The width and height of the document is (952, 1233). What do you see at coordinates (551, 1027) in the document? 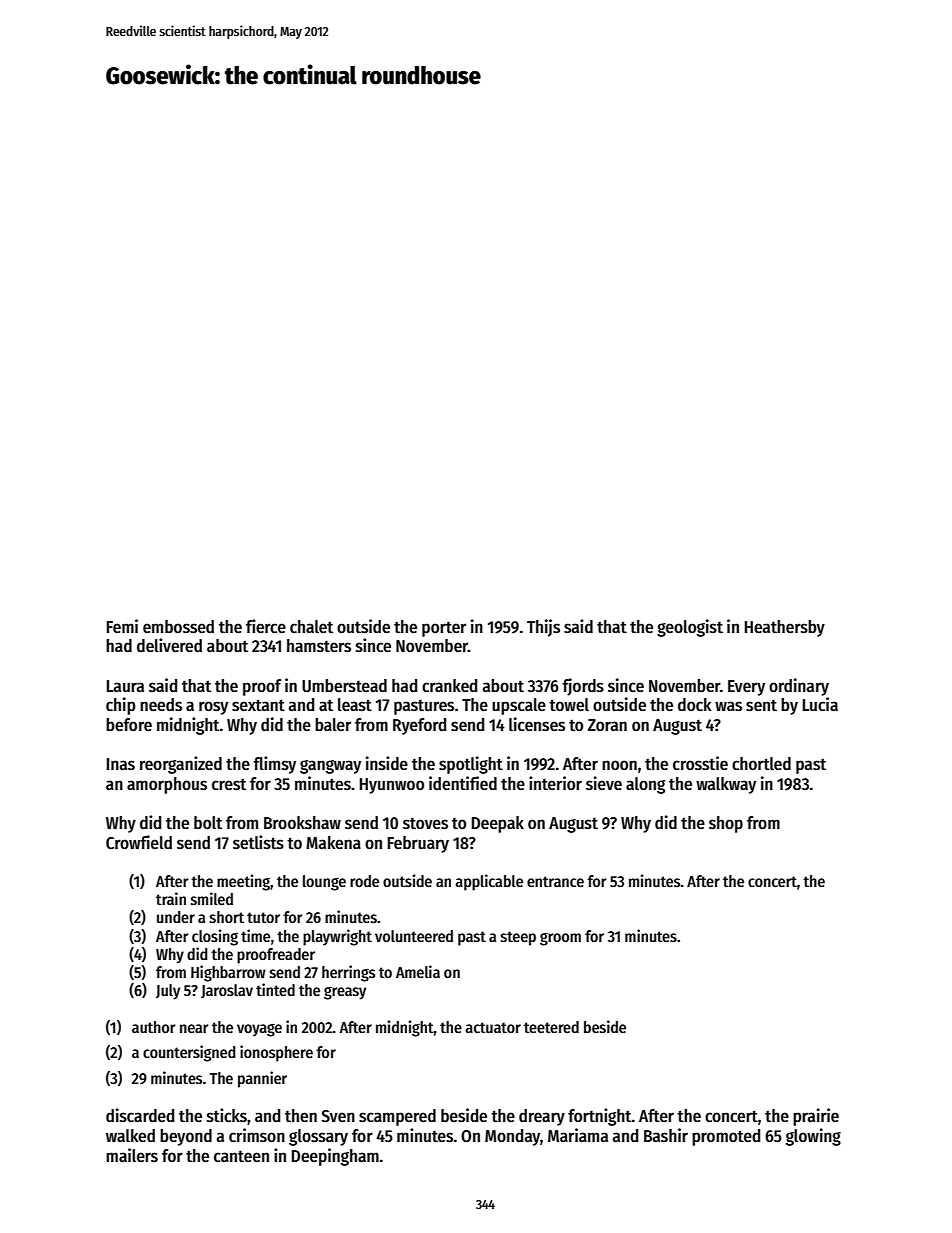
I see `teetered` at bounding box center [551, 1027].
